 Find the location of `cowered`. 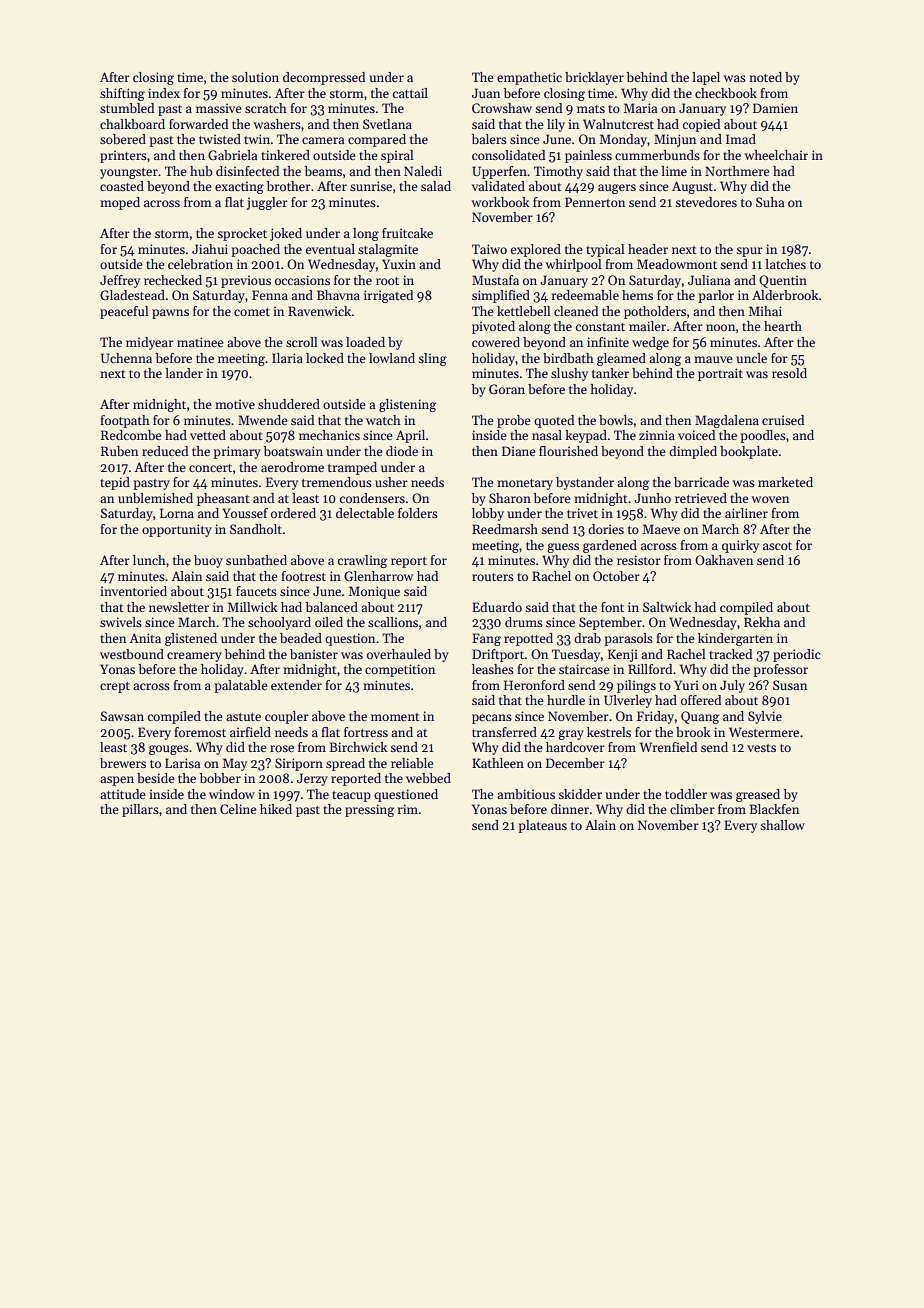

cowered is located at coordinates (496, 342).
